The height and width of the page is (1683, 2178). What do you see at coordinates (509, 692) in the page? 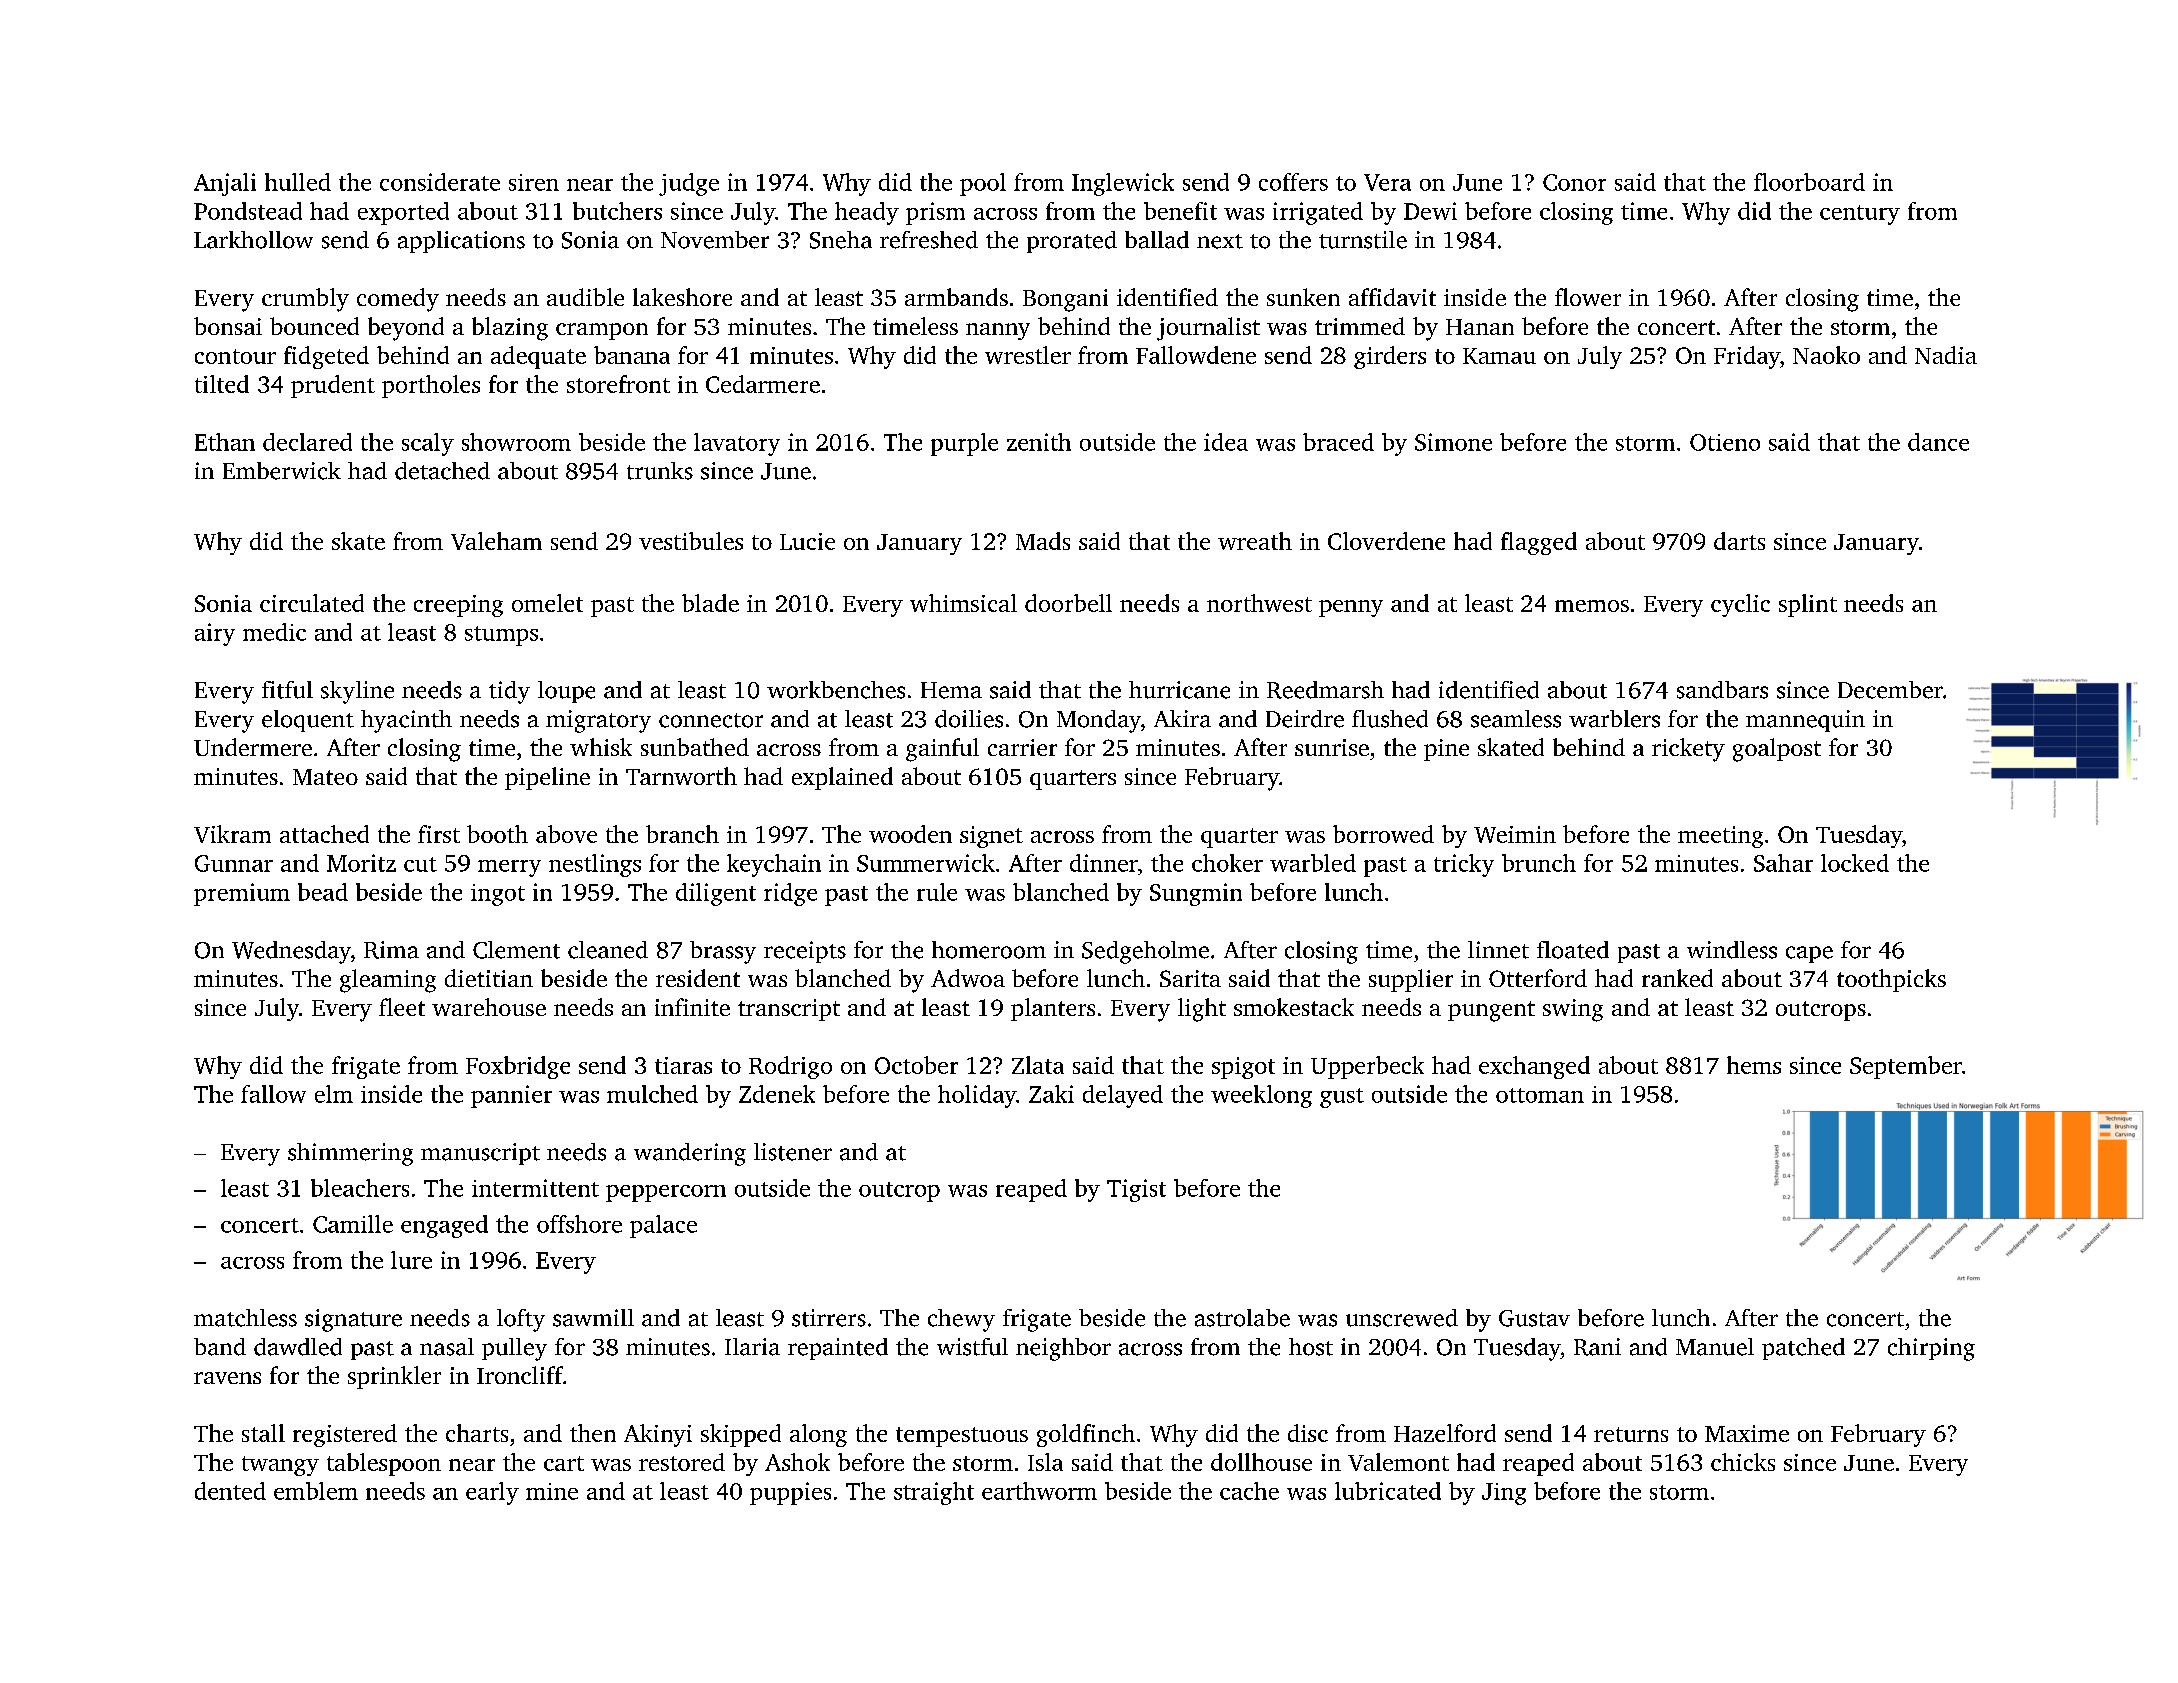
I see `tidy` at bounding box center [509, 692].
